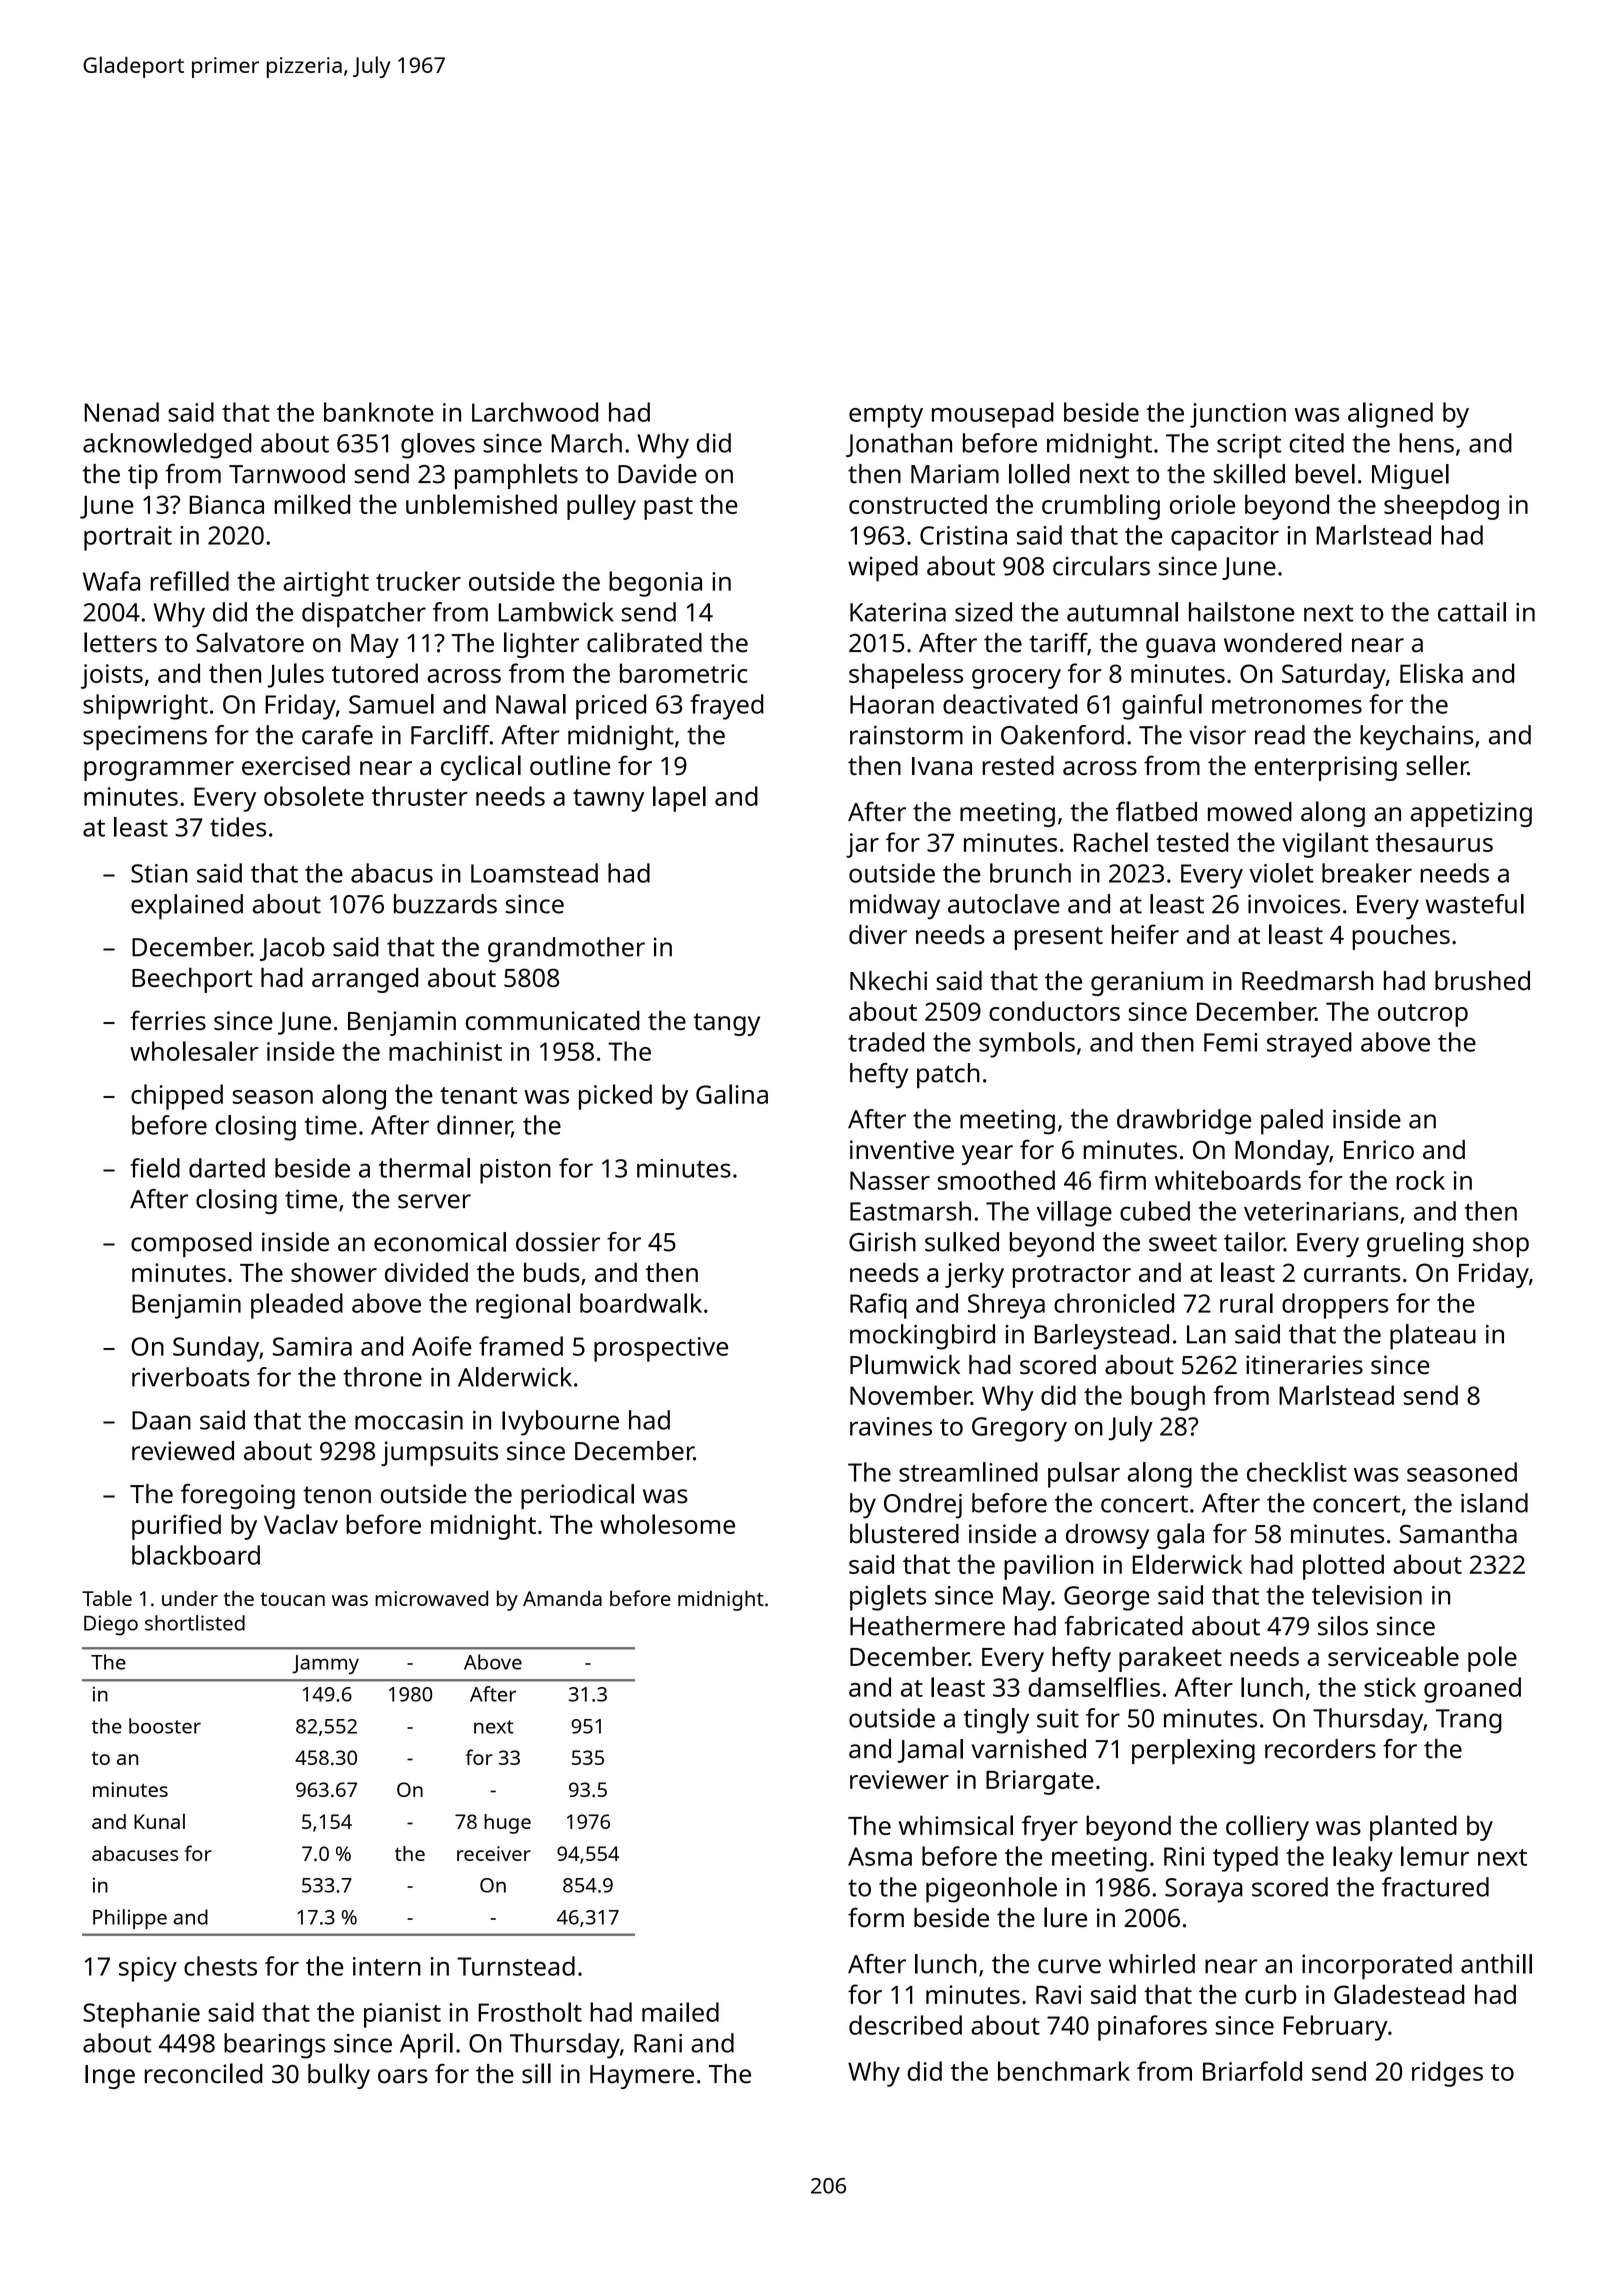 Image resolution: width=1620 pixels, height=2292 pixels. What do you see at coordinates (886, 1042) in the screenshot?
I see `traded` at bounding box center [886, 1042].
